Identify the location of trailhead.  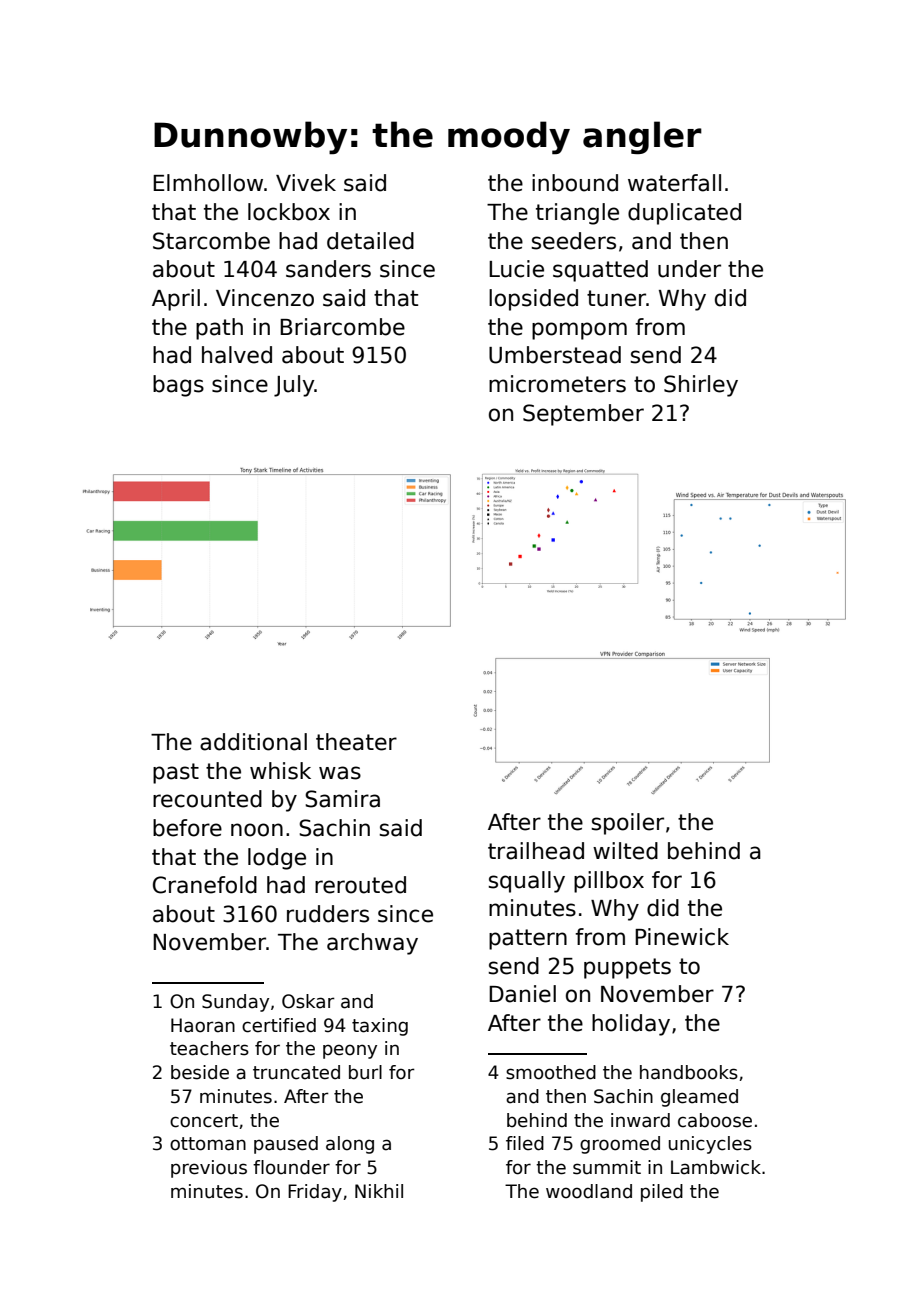
(536, 851).
